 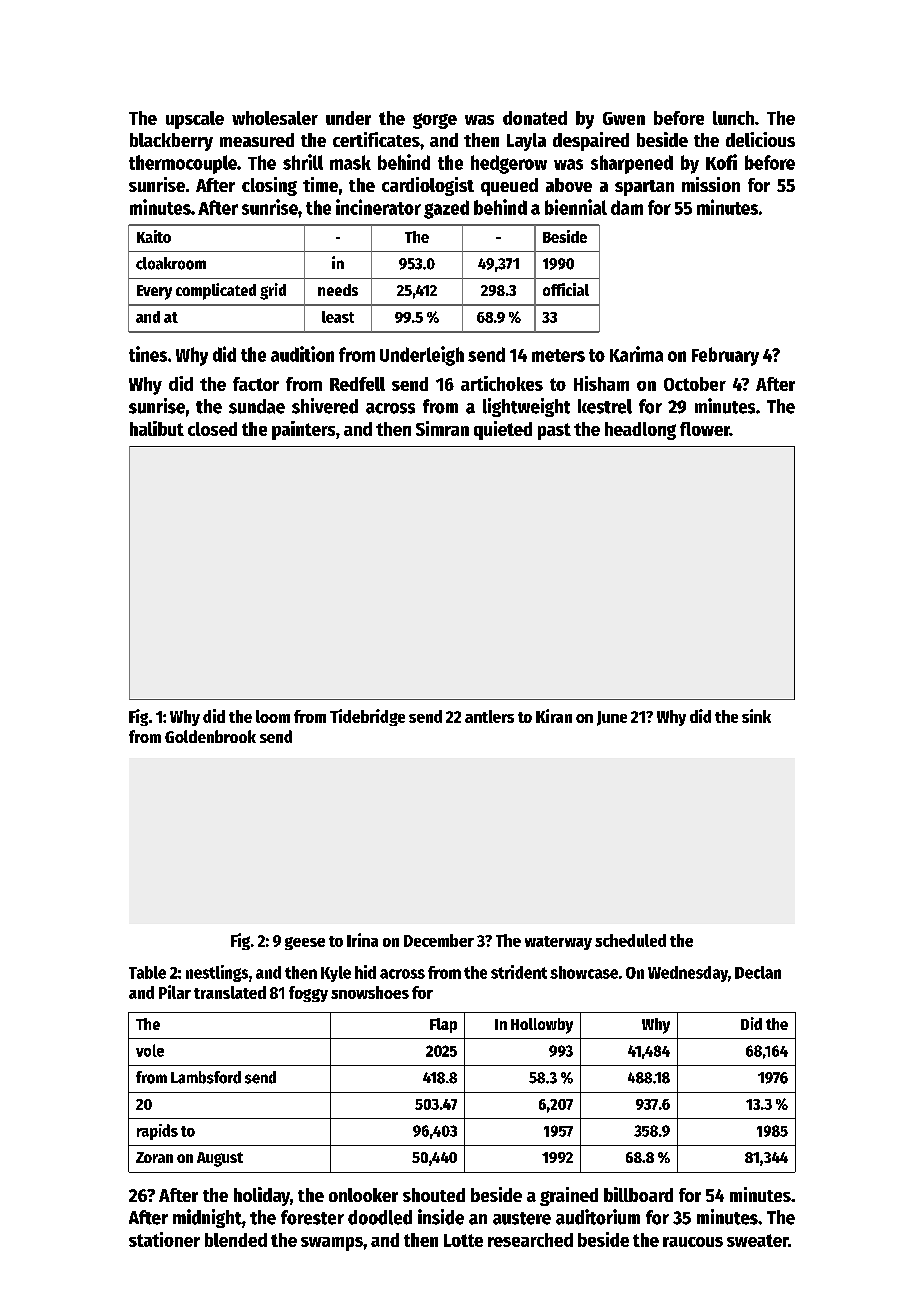 I want to click on sweater, so click(x=757, y=1240).
